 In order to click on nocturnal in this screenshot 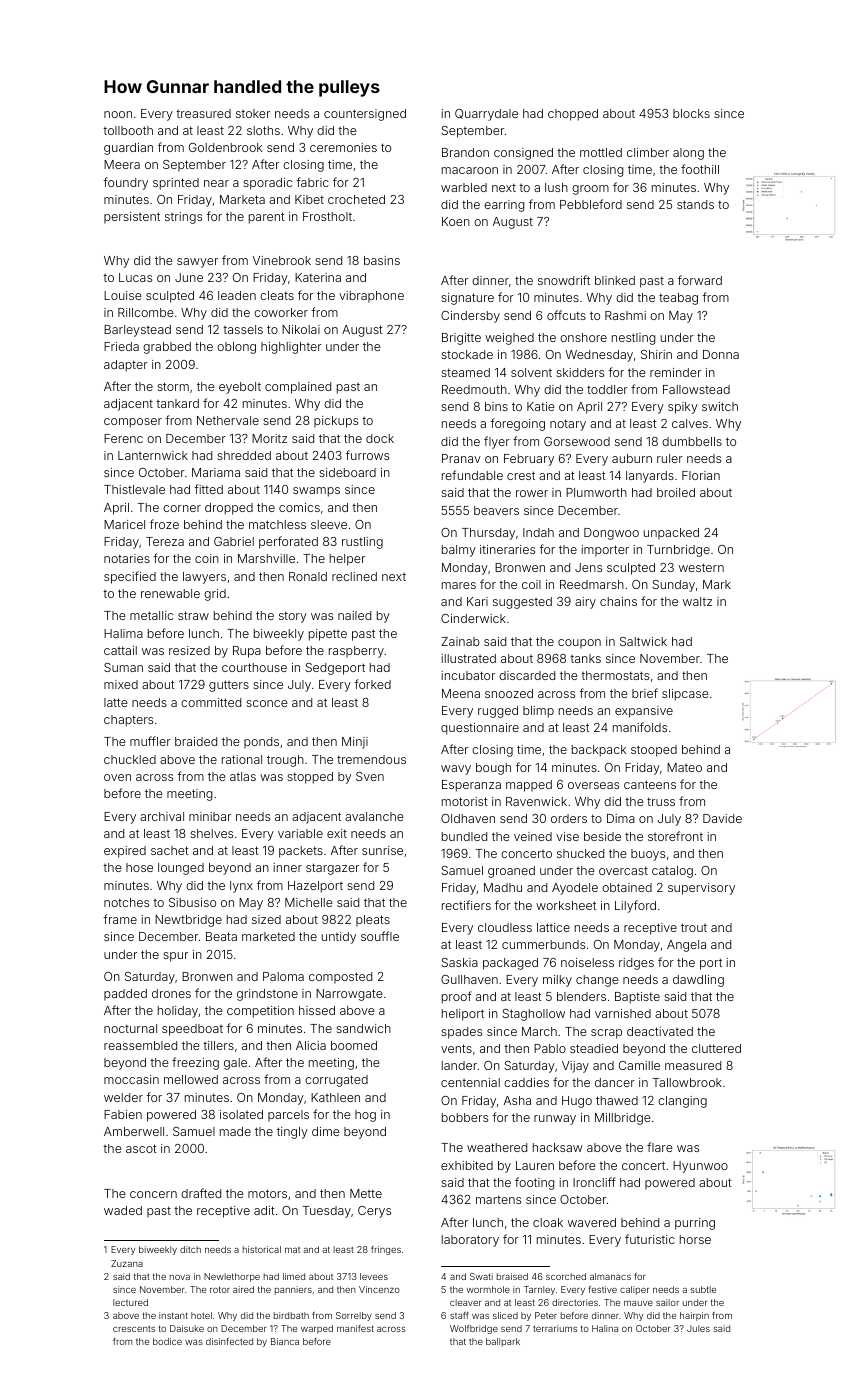, I will do `click(130, 1028)`.
